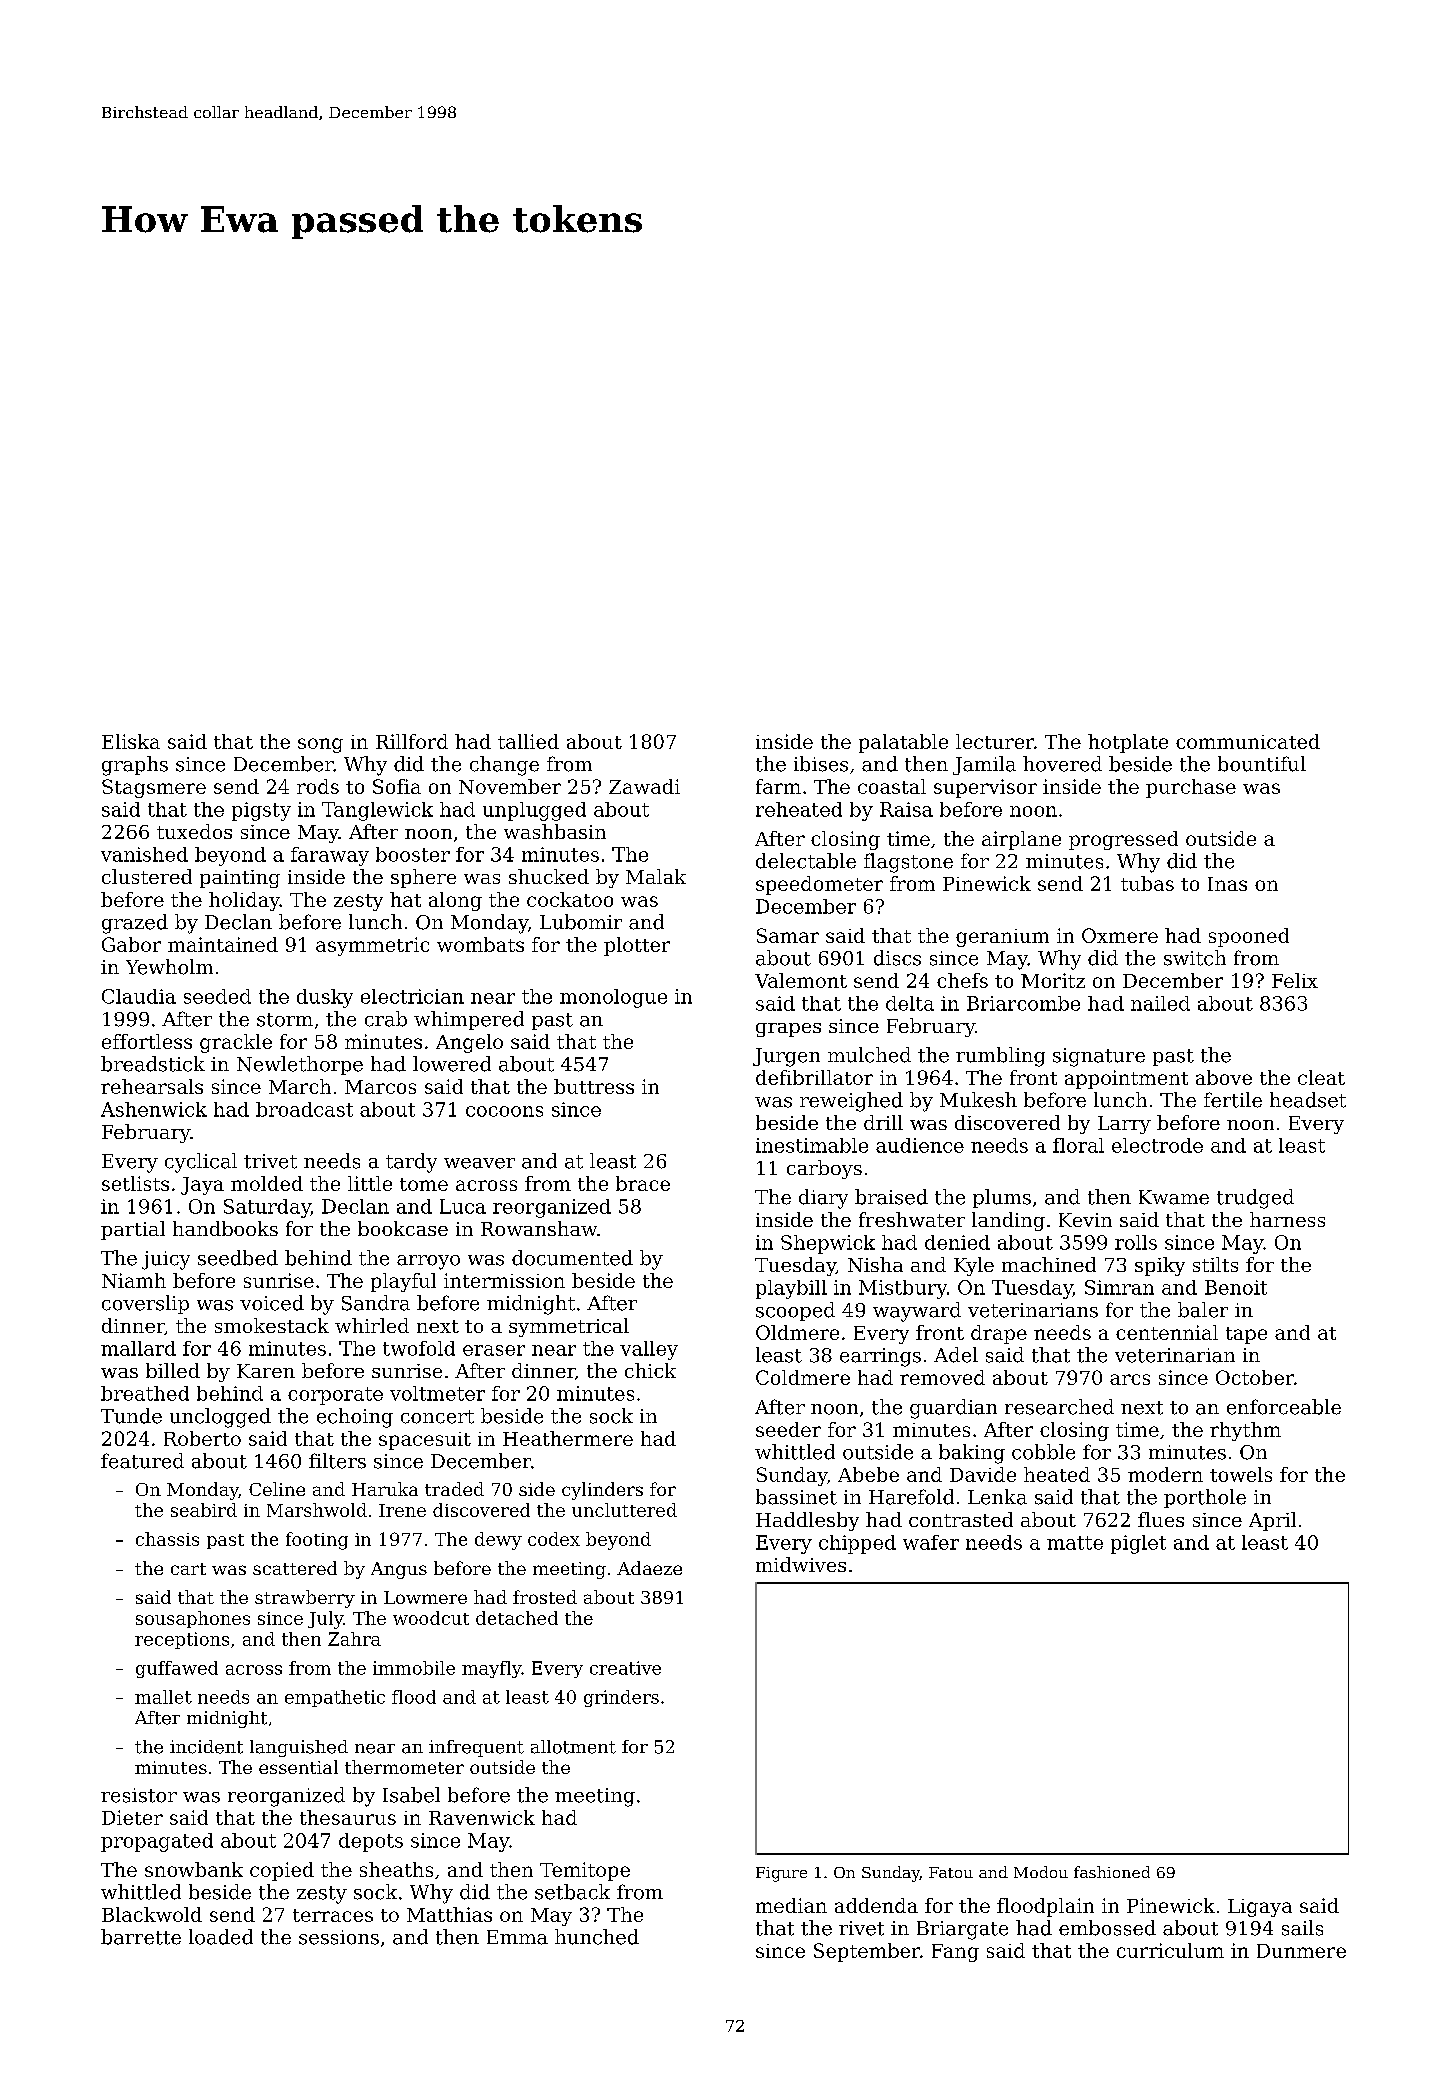 Image resolution: width=1450 pixels, height=2100 pixels. I want to click on progressed, so click(1123, 840).
